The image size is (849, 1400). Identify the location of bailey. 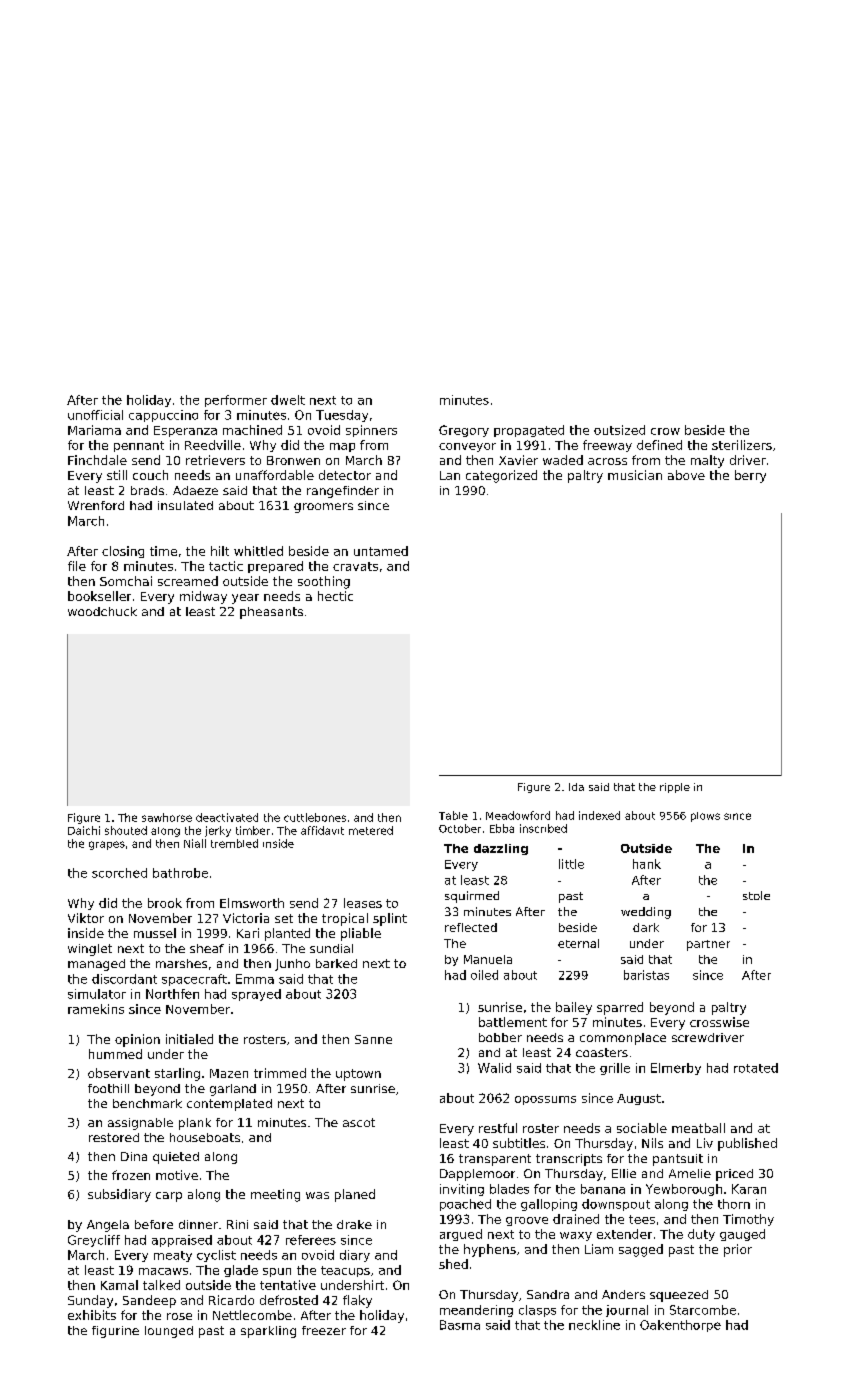
(574, 1008).
